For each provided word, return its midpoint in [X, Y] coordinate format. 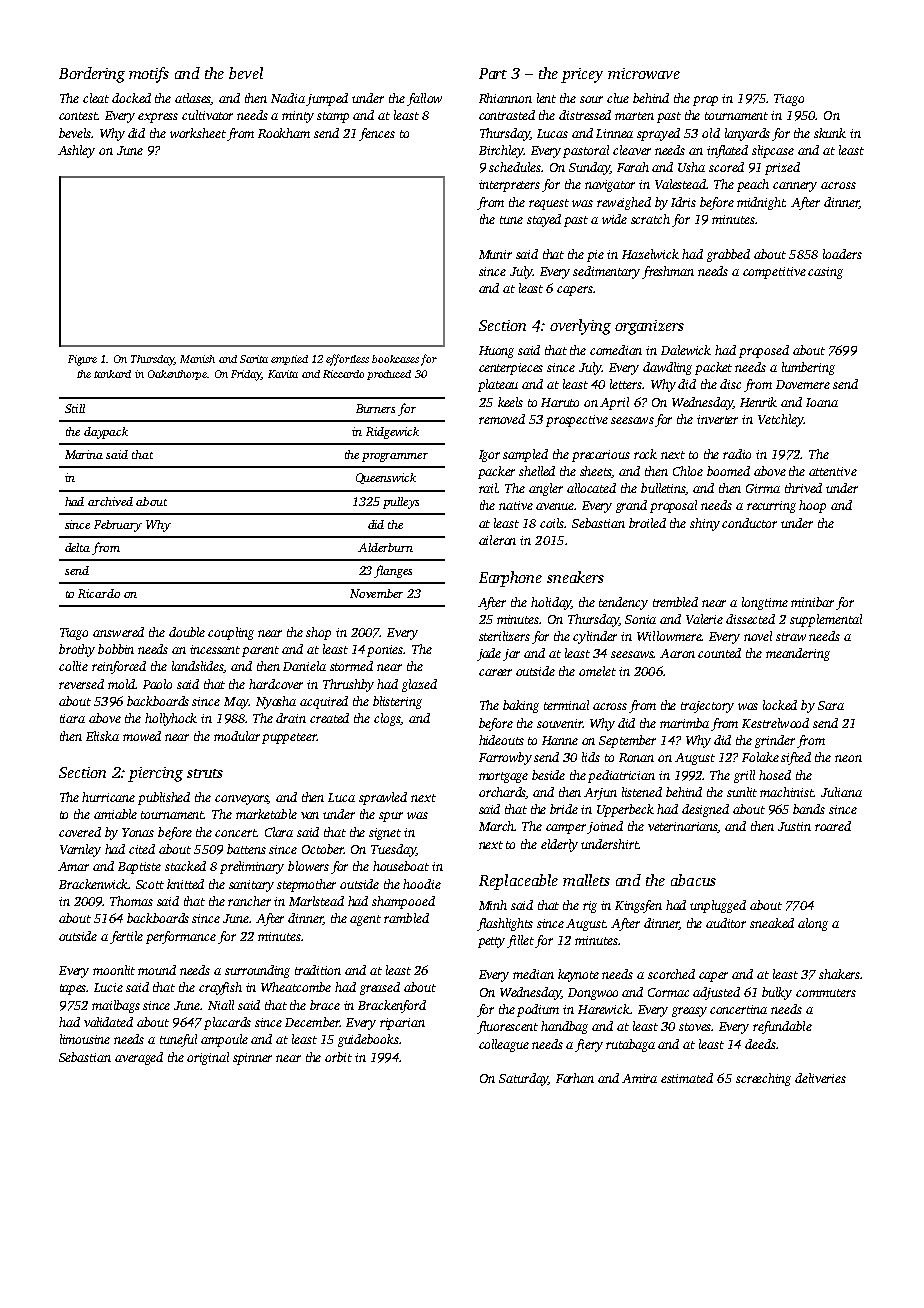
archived [110, 501]
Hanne [560, 740]
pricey [582, 75]
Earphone [510, 579]
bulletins [663, 489]
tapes [73, 989]
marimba [684, 723]
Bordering [92, 75]
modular [237, 736]
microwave [644, 73]
